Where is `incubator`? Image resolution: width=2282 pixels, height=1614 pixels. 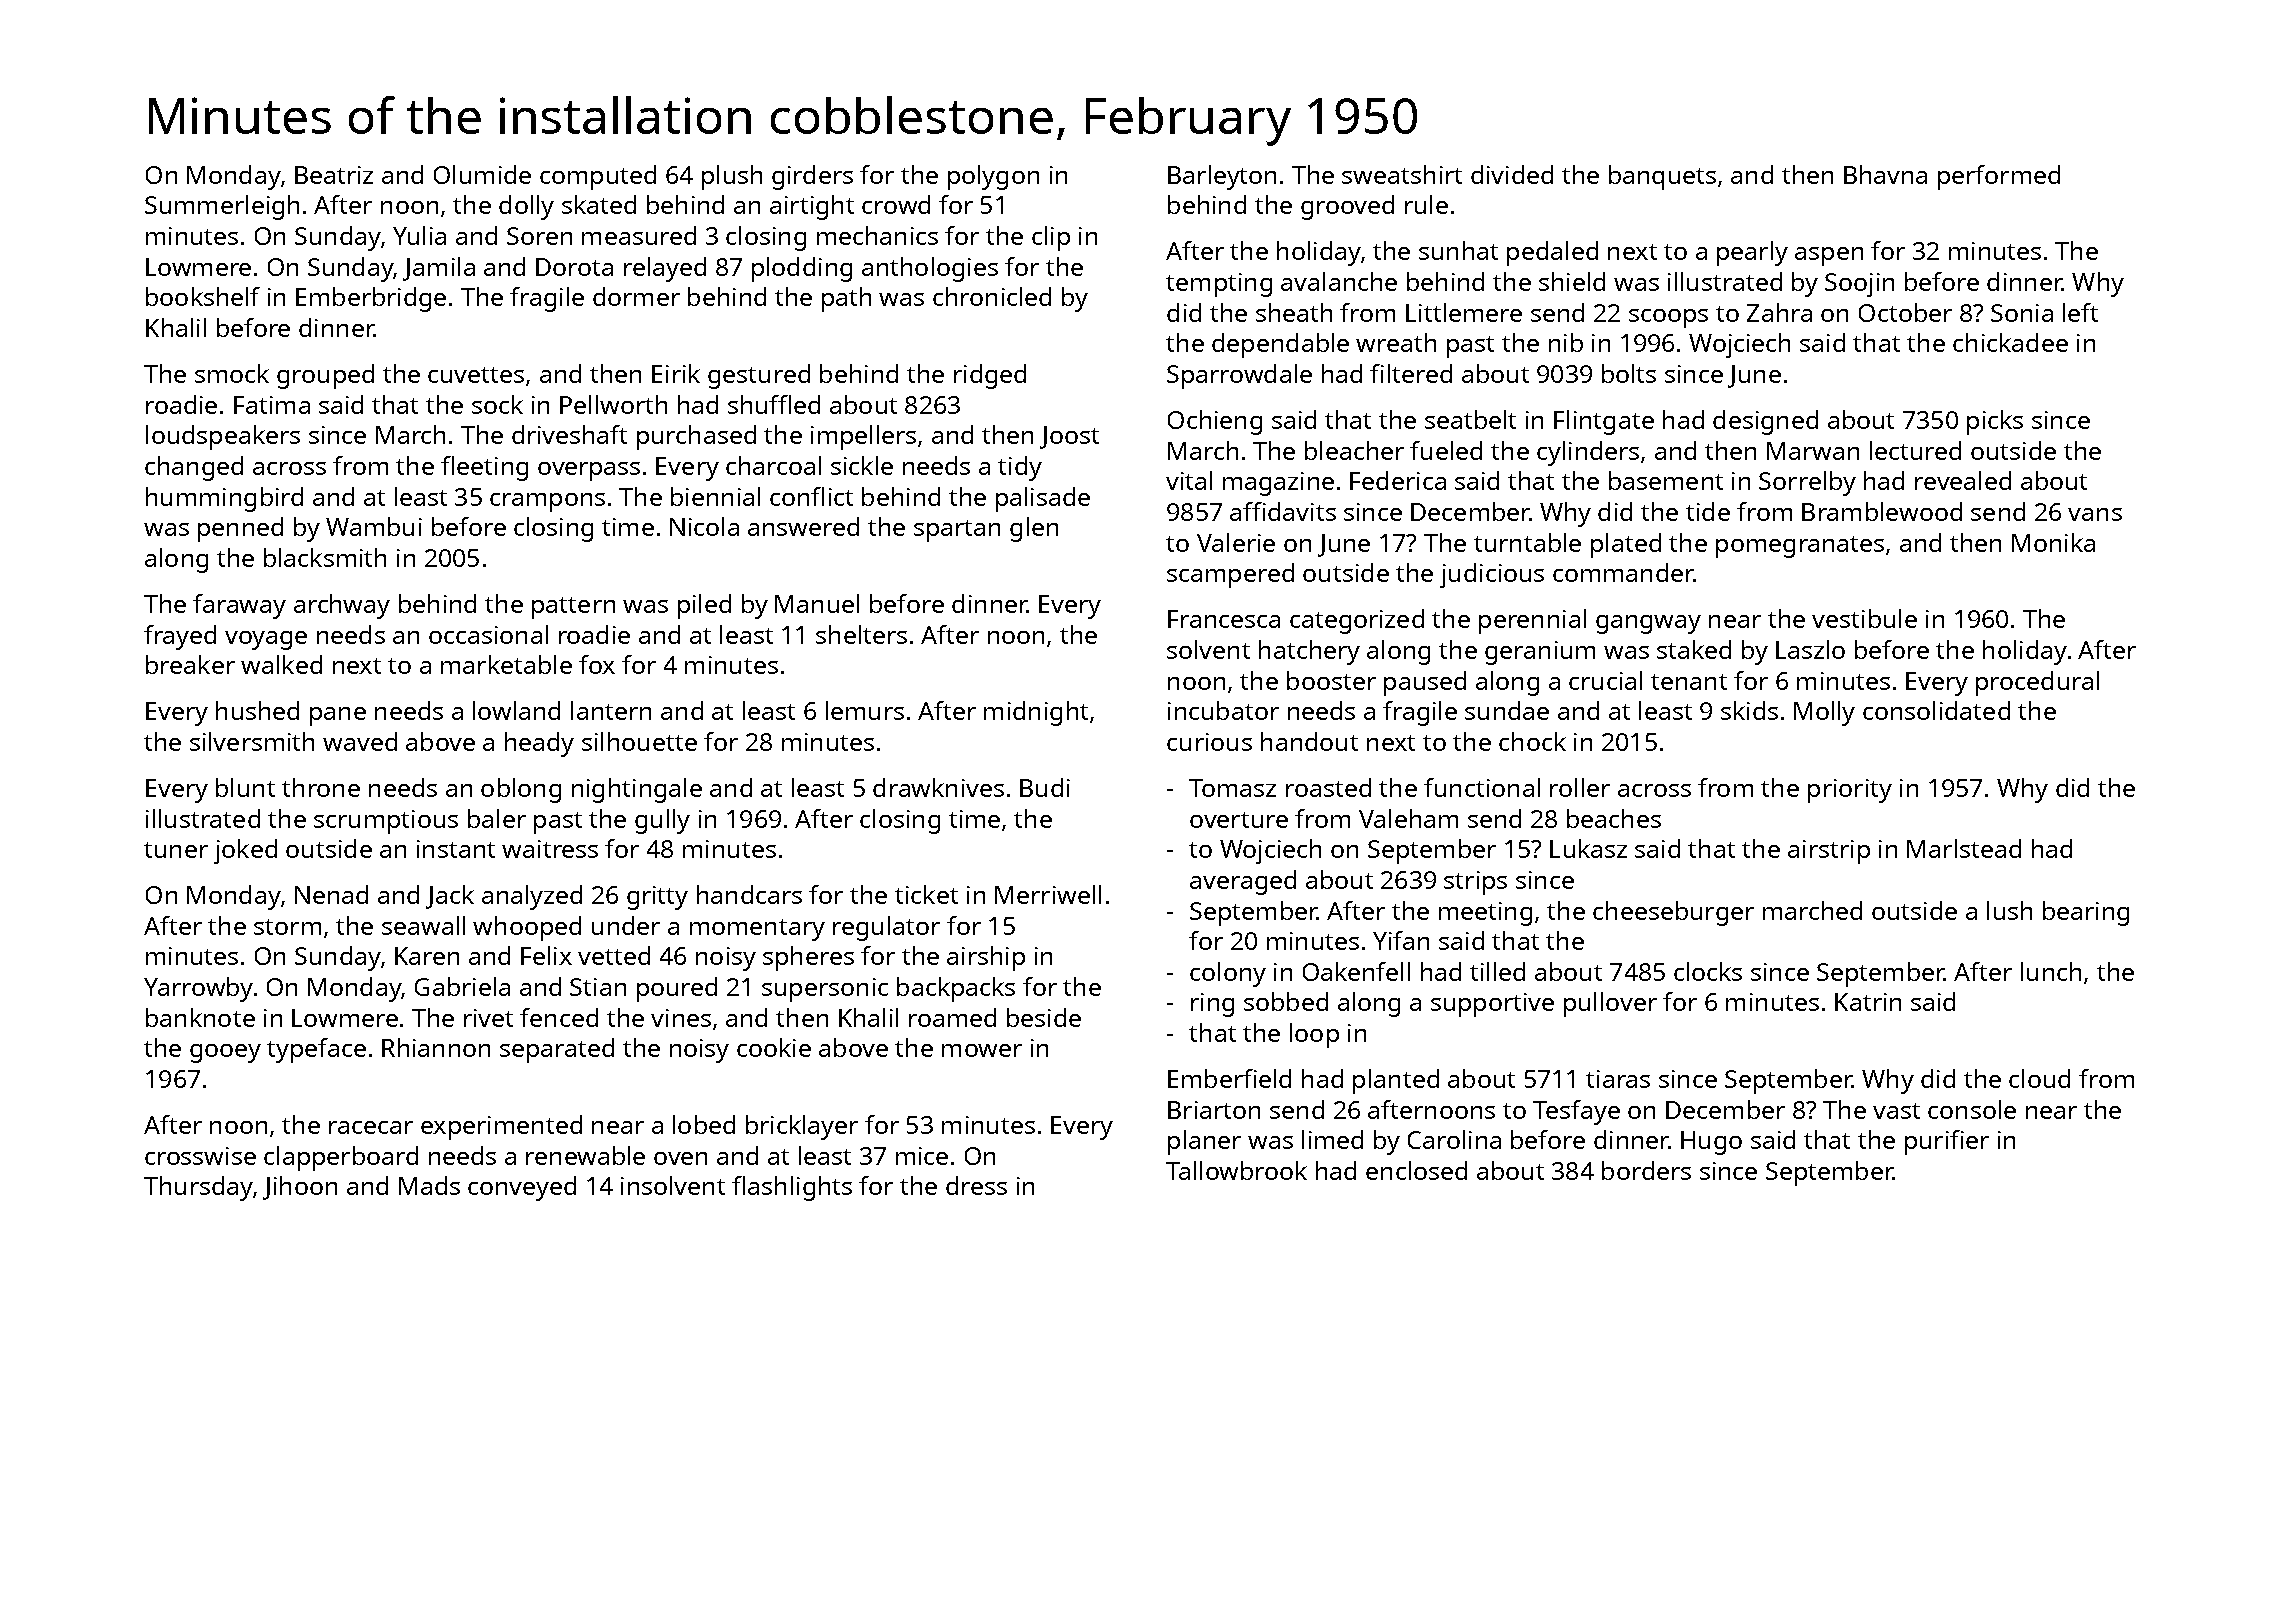
incubator is located at coordinates (1223, 710).
